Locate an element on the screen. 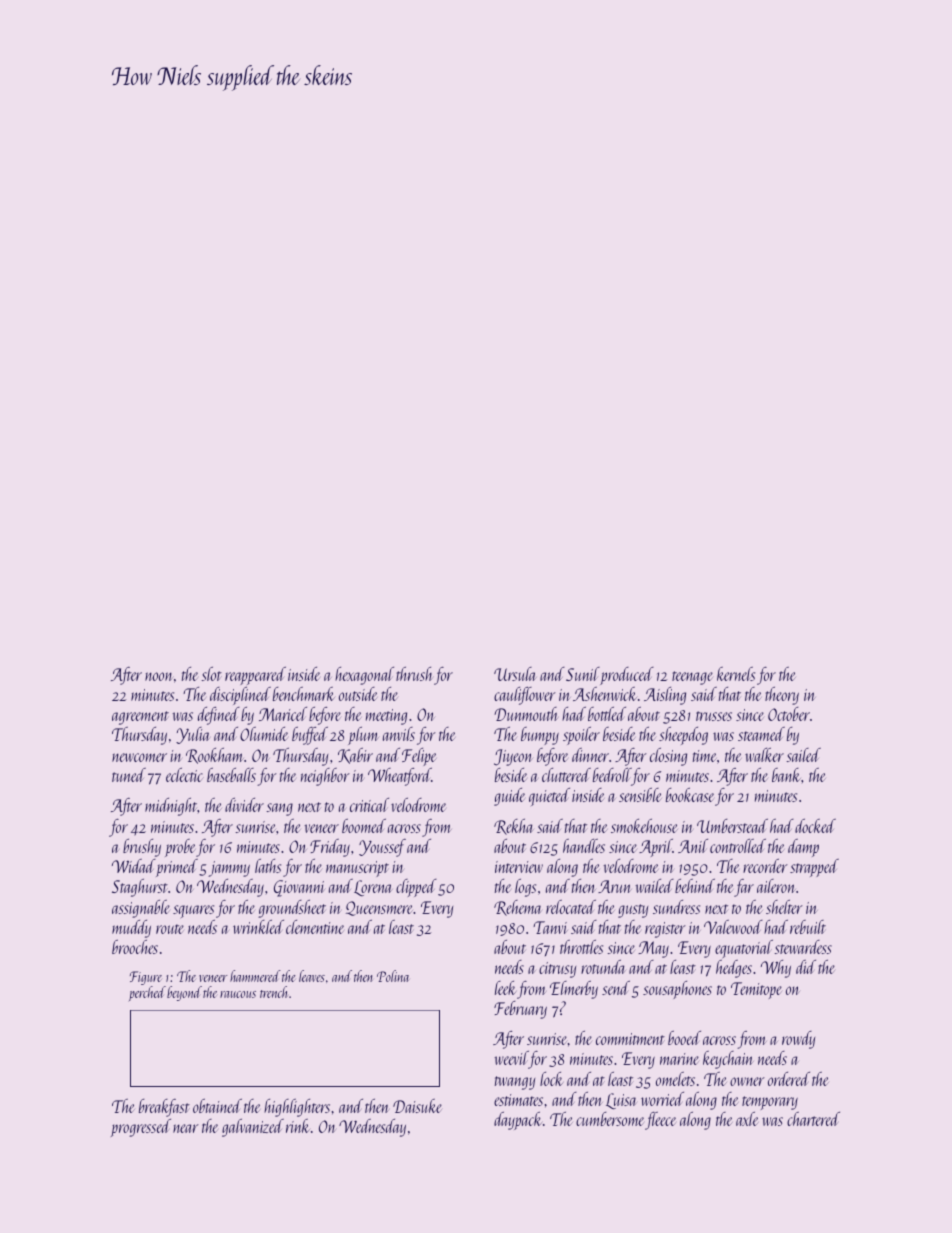 This screenshot has width=952, height=1233. highlighters is located at coordinates (297, 1108).
